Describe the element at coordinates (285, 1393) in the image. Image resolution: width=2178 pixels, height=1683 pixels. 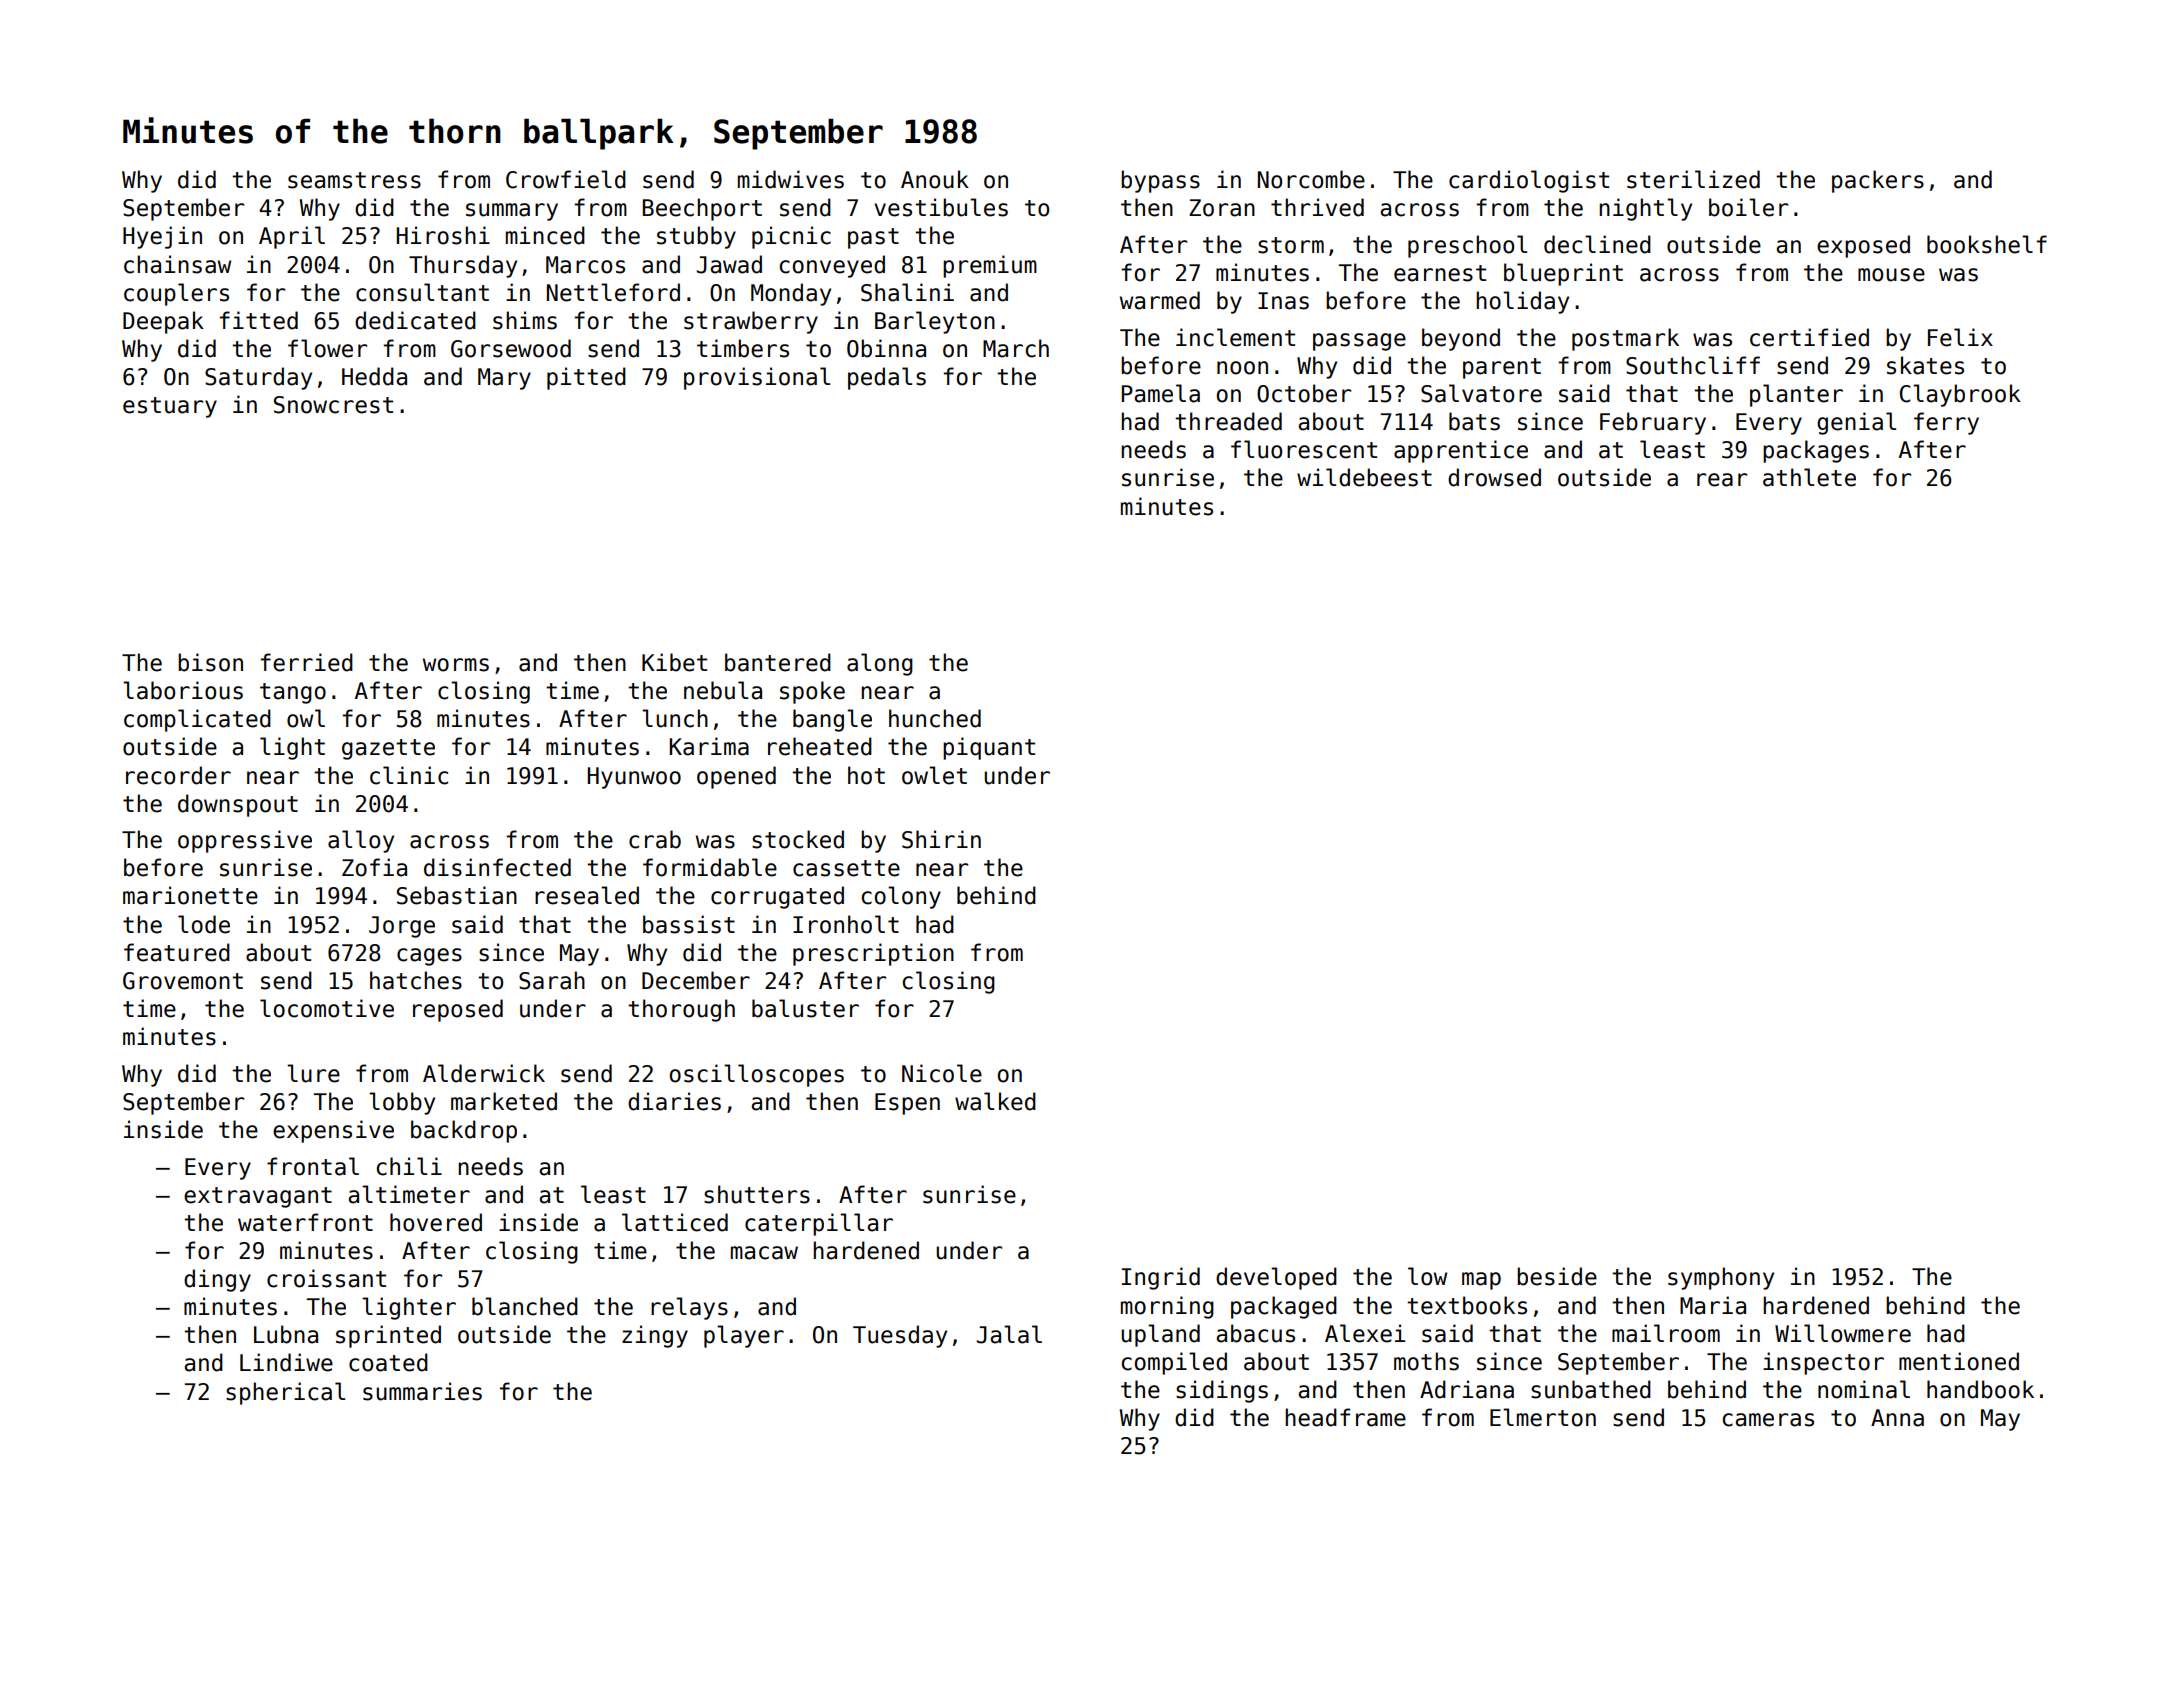
I see `spherical` at that location.
